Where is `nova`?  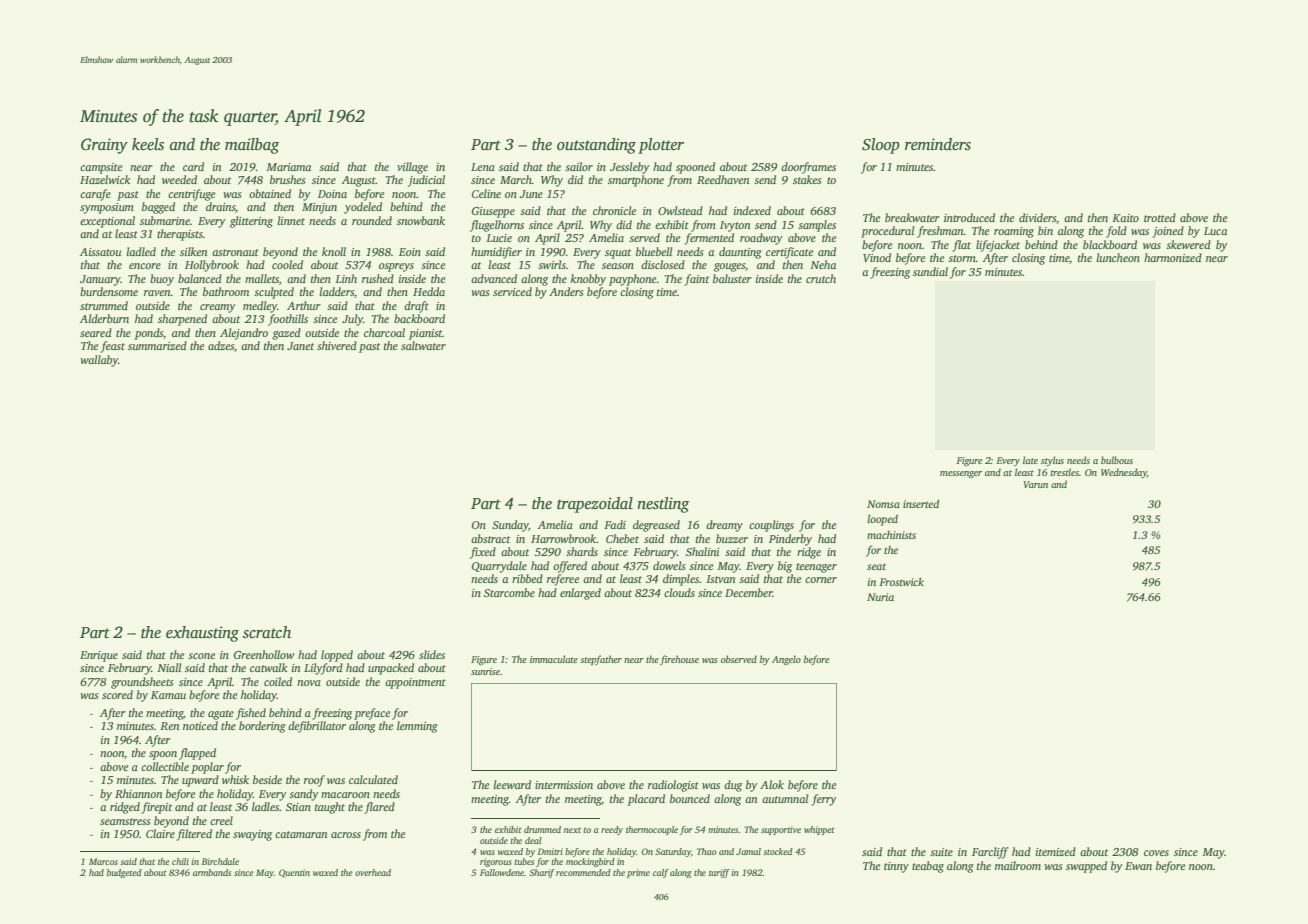
nova is located at coordinates (309, 683).
